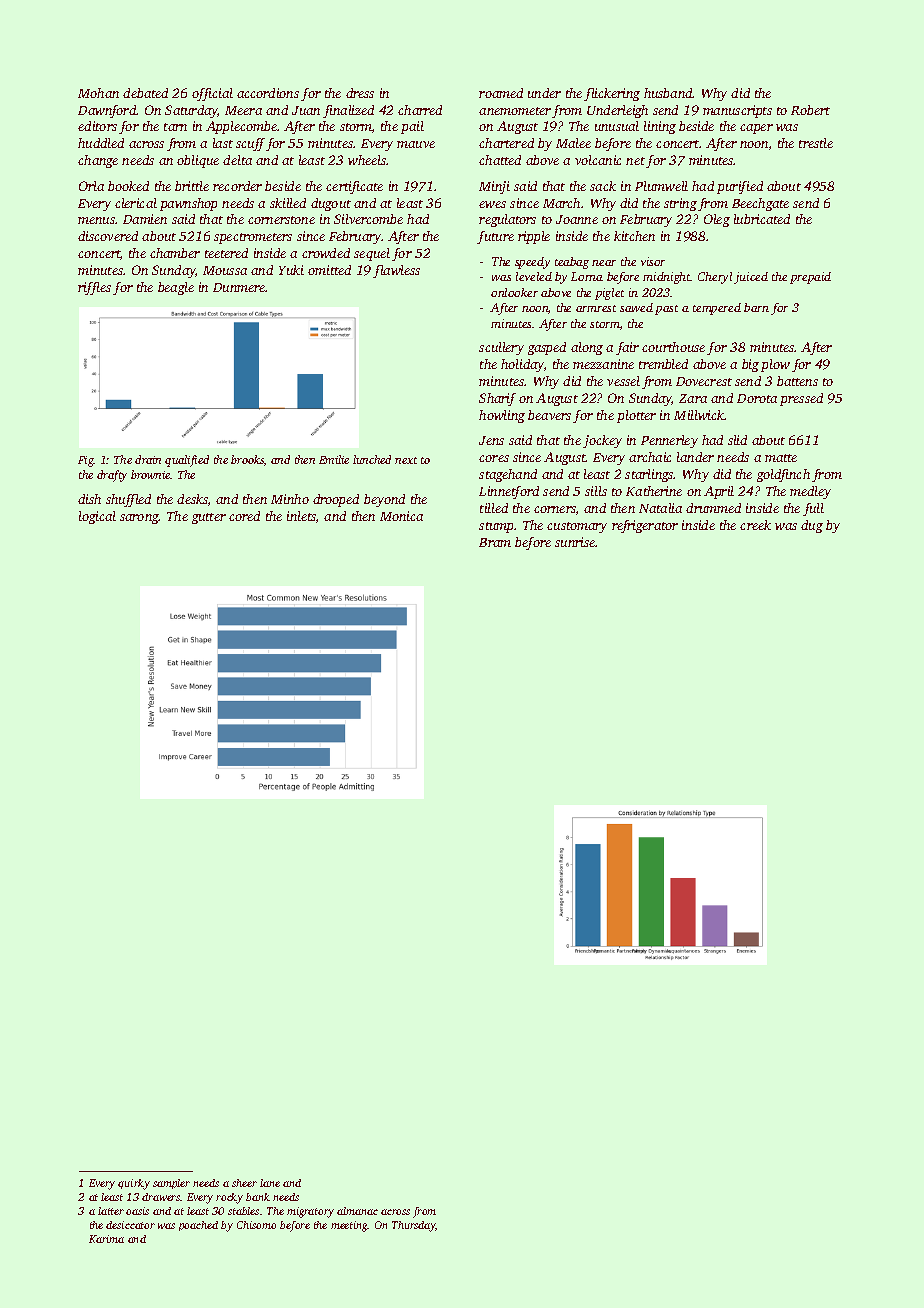 This document has height=1308, width=924. What do you see at coordinates (634, 236) in the document?
I see `kitchen` at bounding box center [634, 236].
